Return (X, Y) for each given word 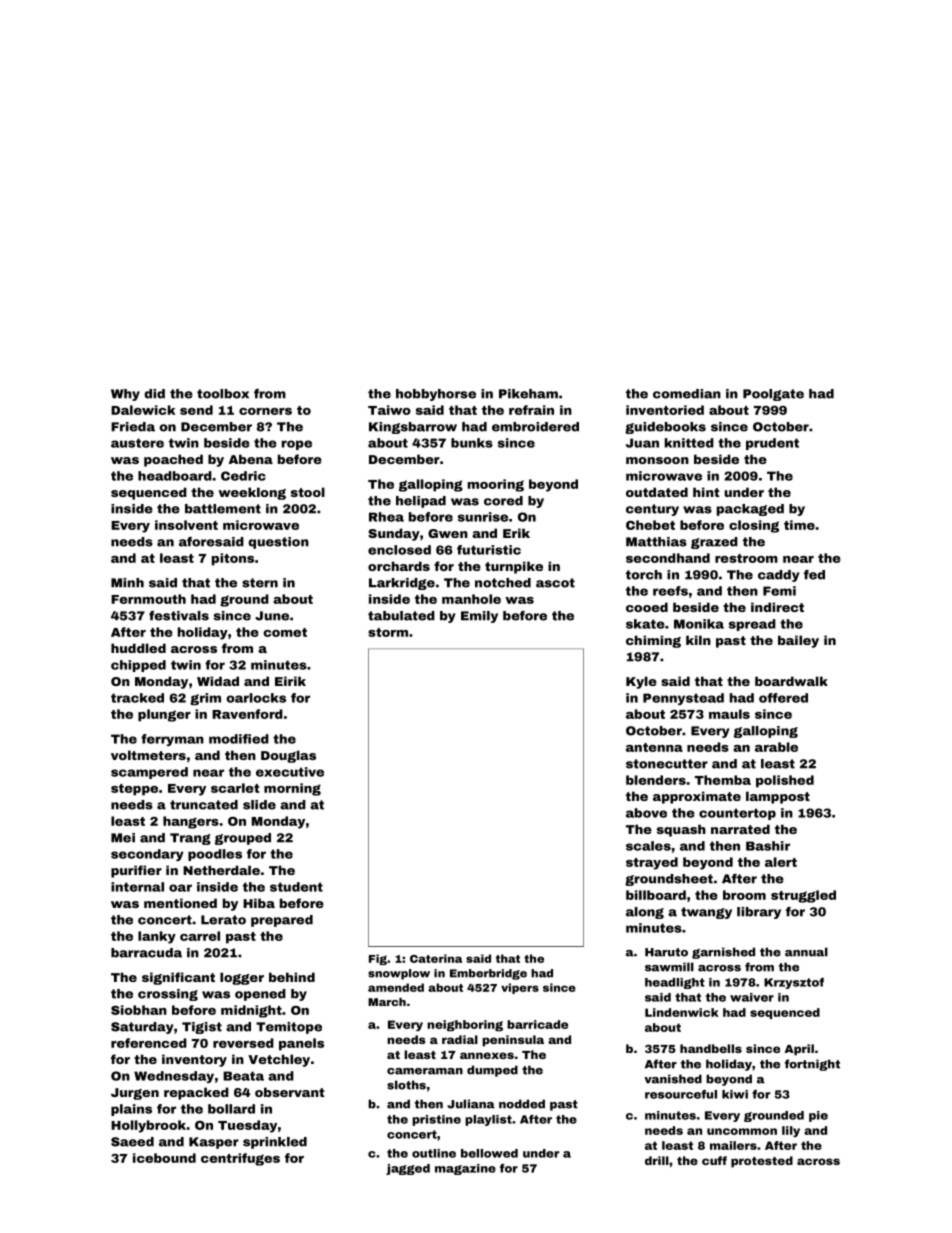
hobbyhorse (436, 395)
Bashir (768, 846)
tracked (137, 698)
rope (297, 445)
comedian (687, 394)
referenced (149, 1043)
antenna (654, 747)
